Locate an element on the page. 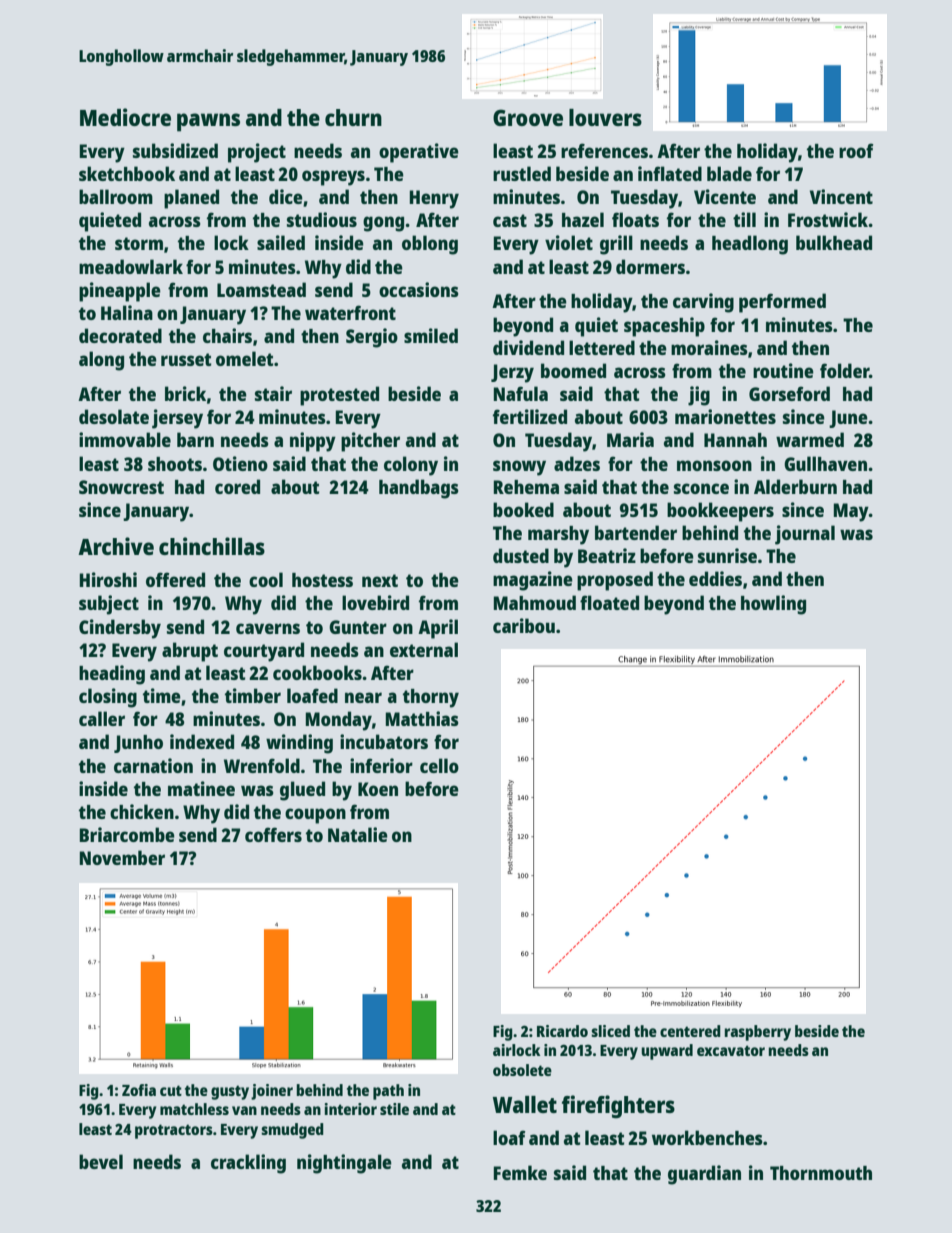  protractors is located at coordinates (174, 1131).
